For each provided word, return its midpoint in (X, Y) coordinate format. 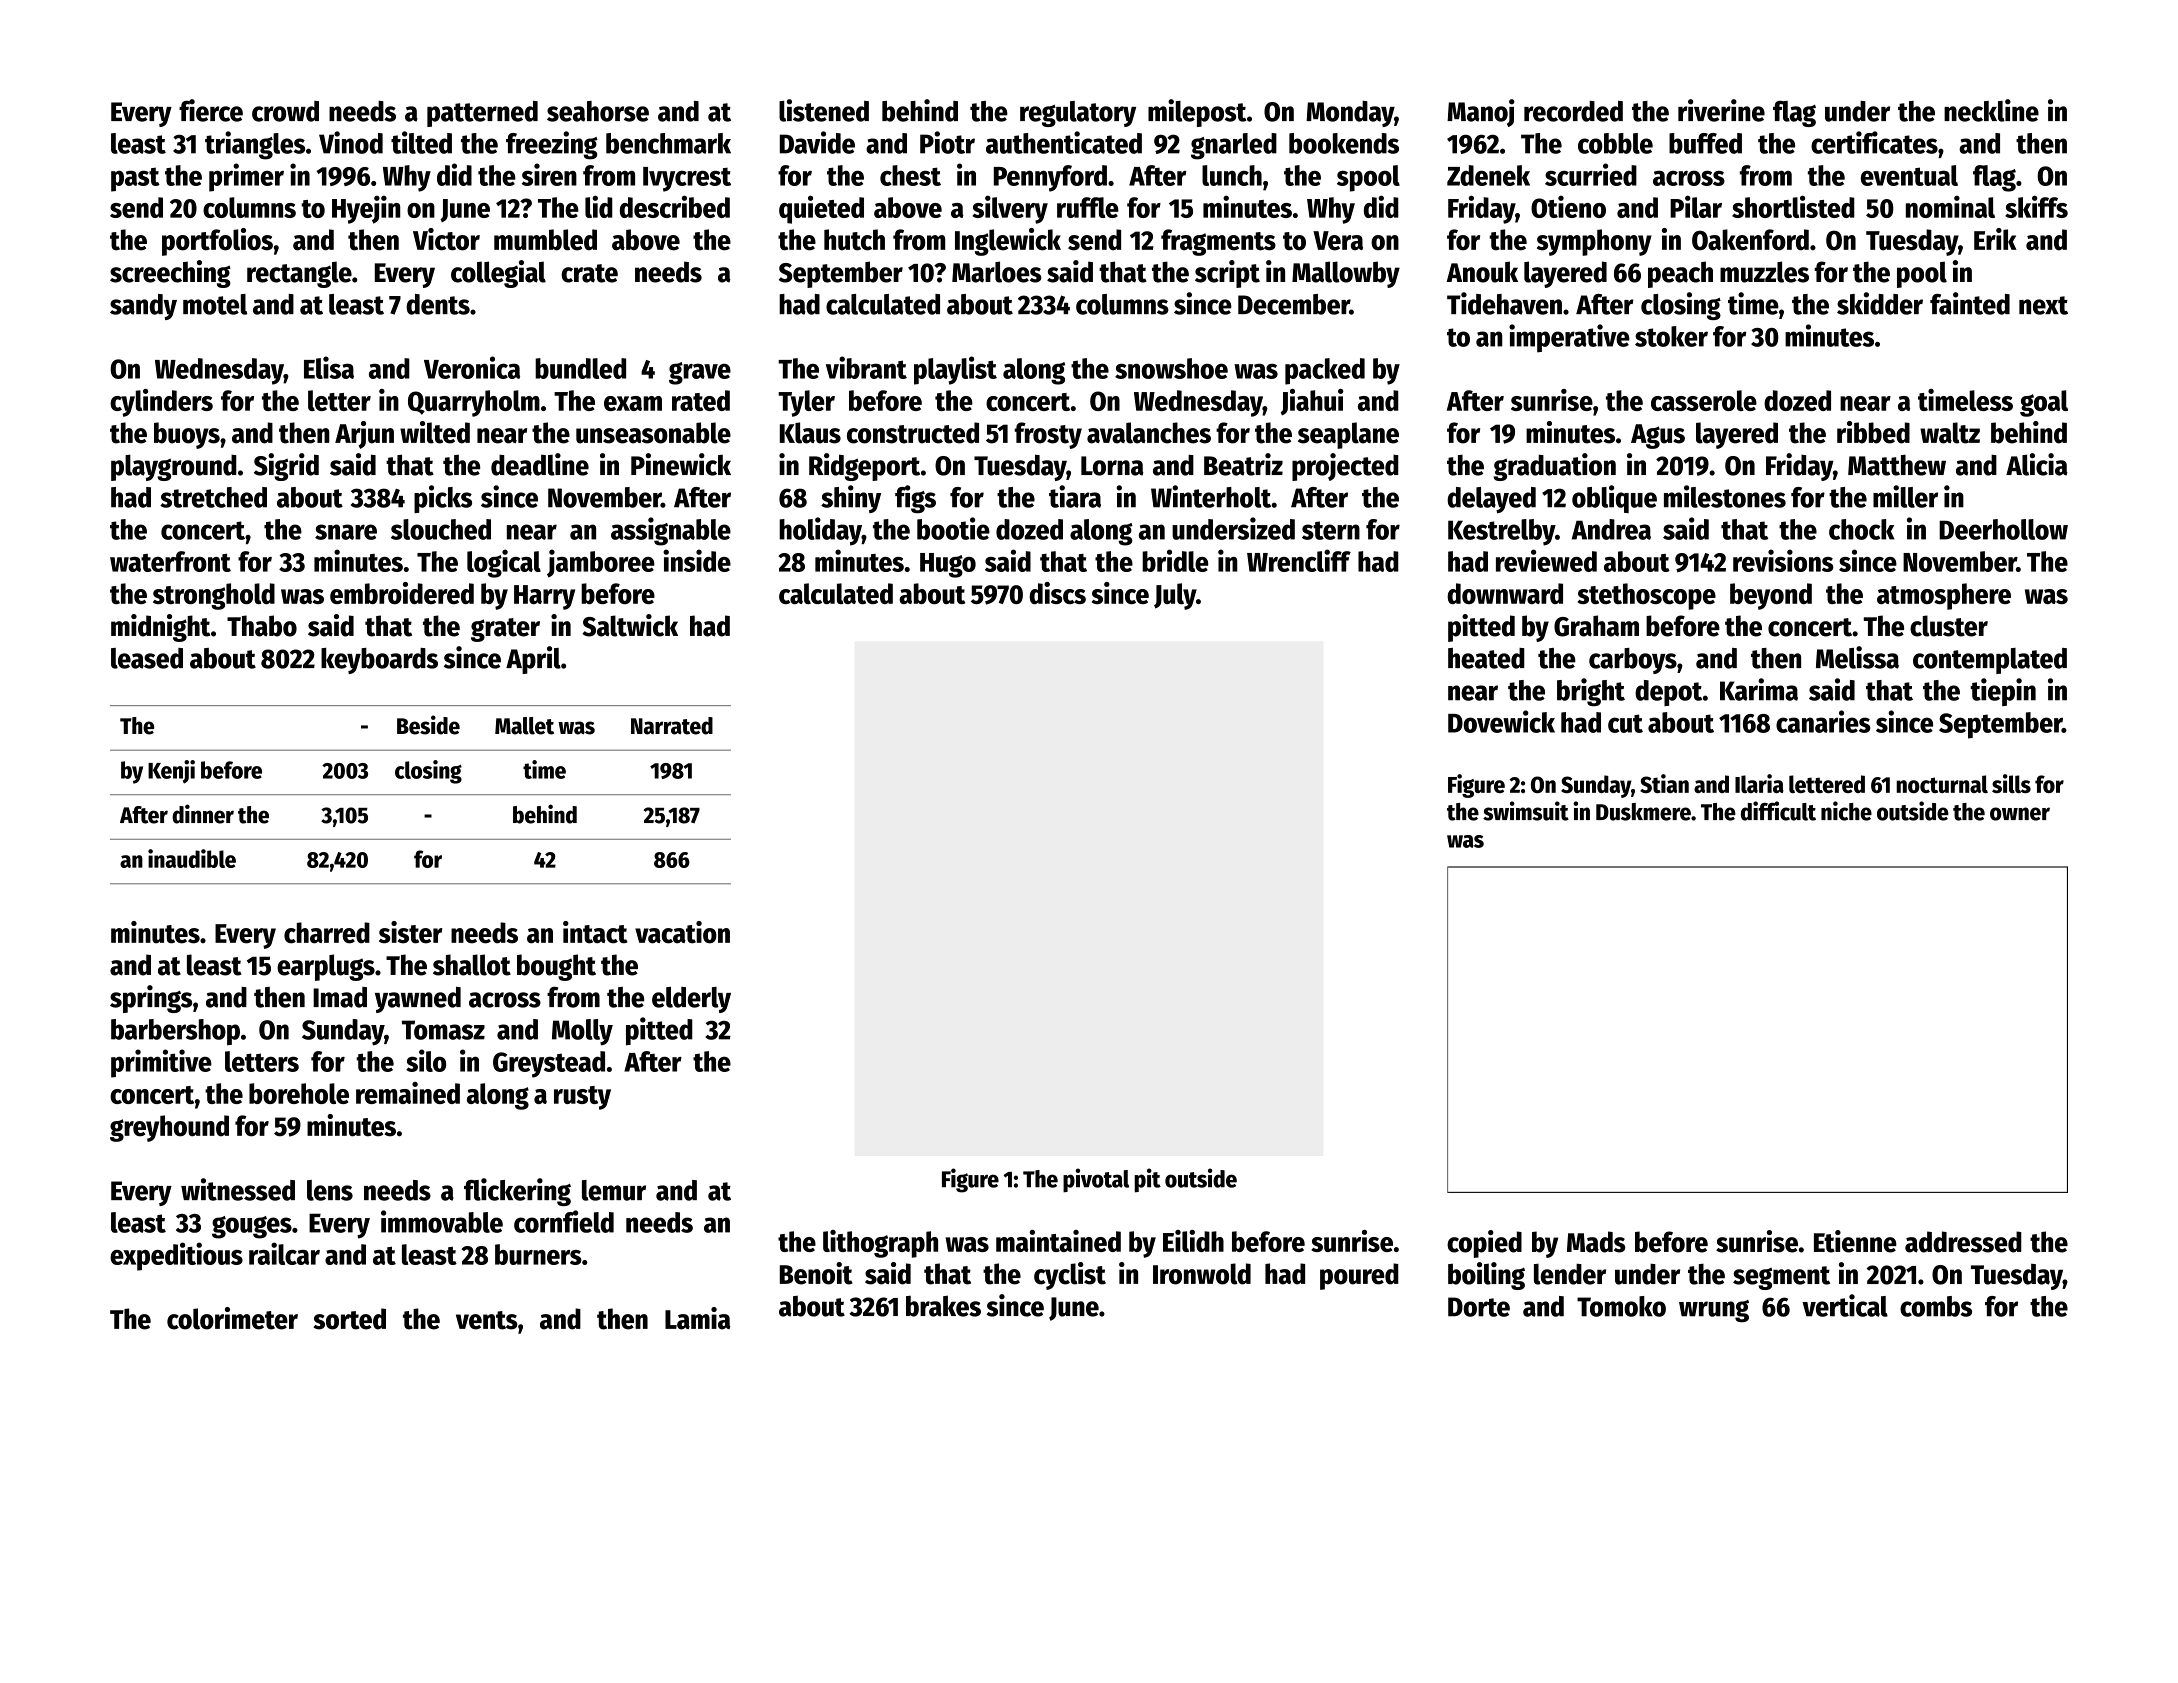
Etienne (1855, 1241)
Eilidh (1193, 1241)
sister (411, 932)
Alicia (2037, 464)
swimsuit (1526, 811)
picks (443, 499)
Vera (1338, 241)
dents (438, 304)
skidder (1880, 303)
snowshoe (1171, 368)
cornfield (564, 1221)
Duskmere (1643, 812)
